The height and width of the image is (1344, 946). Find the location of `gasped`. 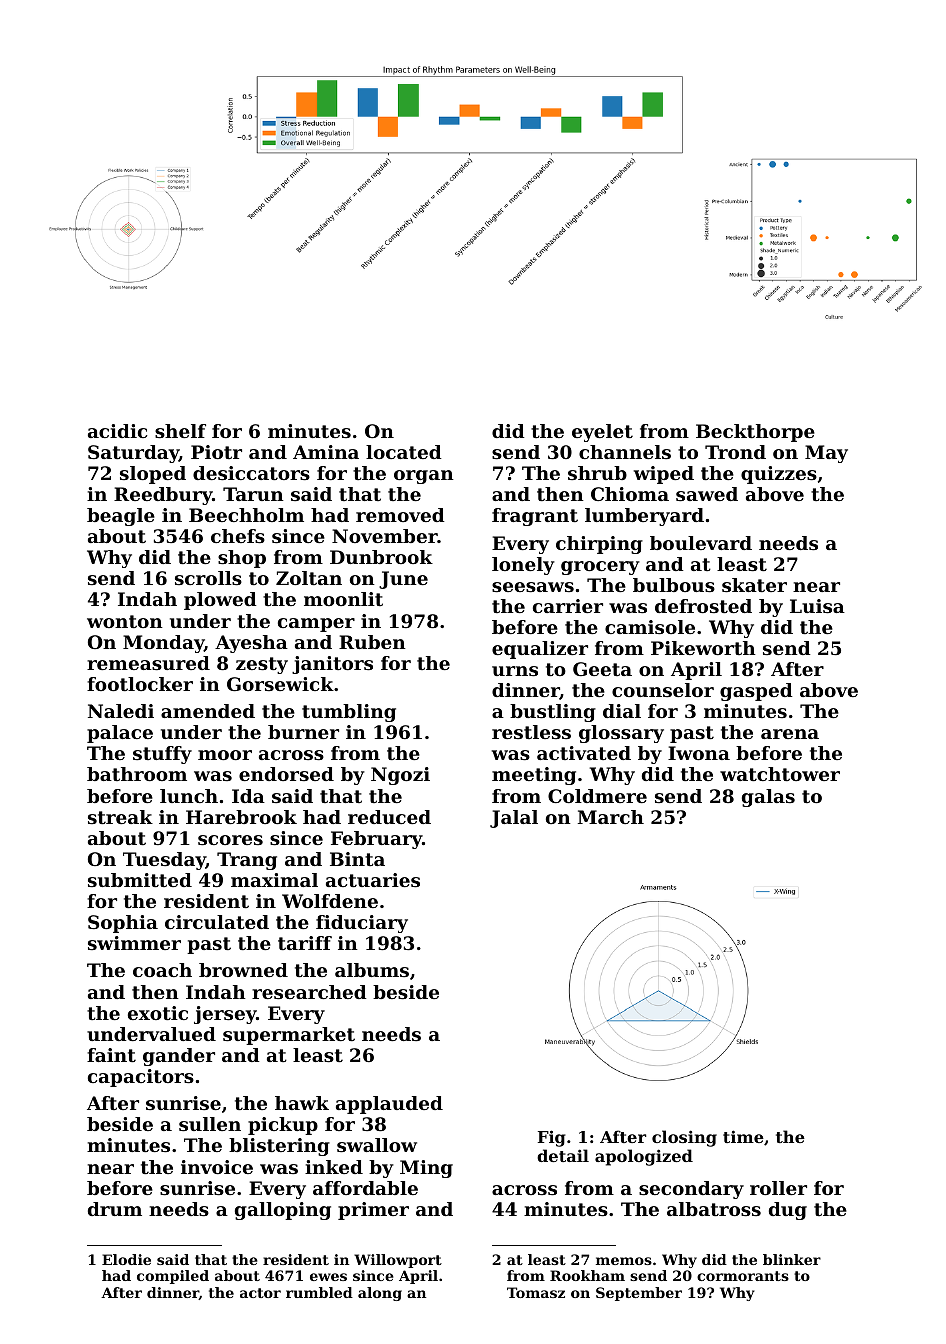

gasped is located at coordinates (756, 692).
